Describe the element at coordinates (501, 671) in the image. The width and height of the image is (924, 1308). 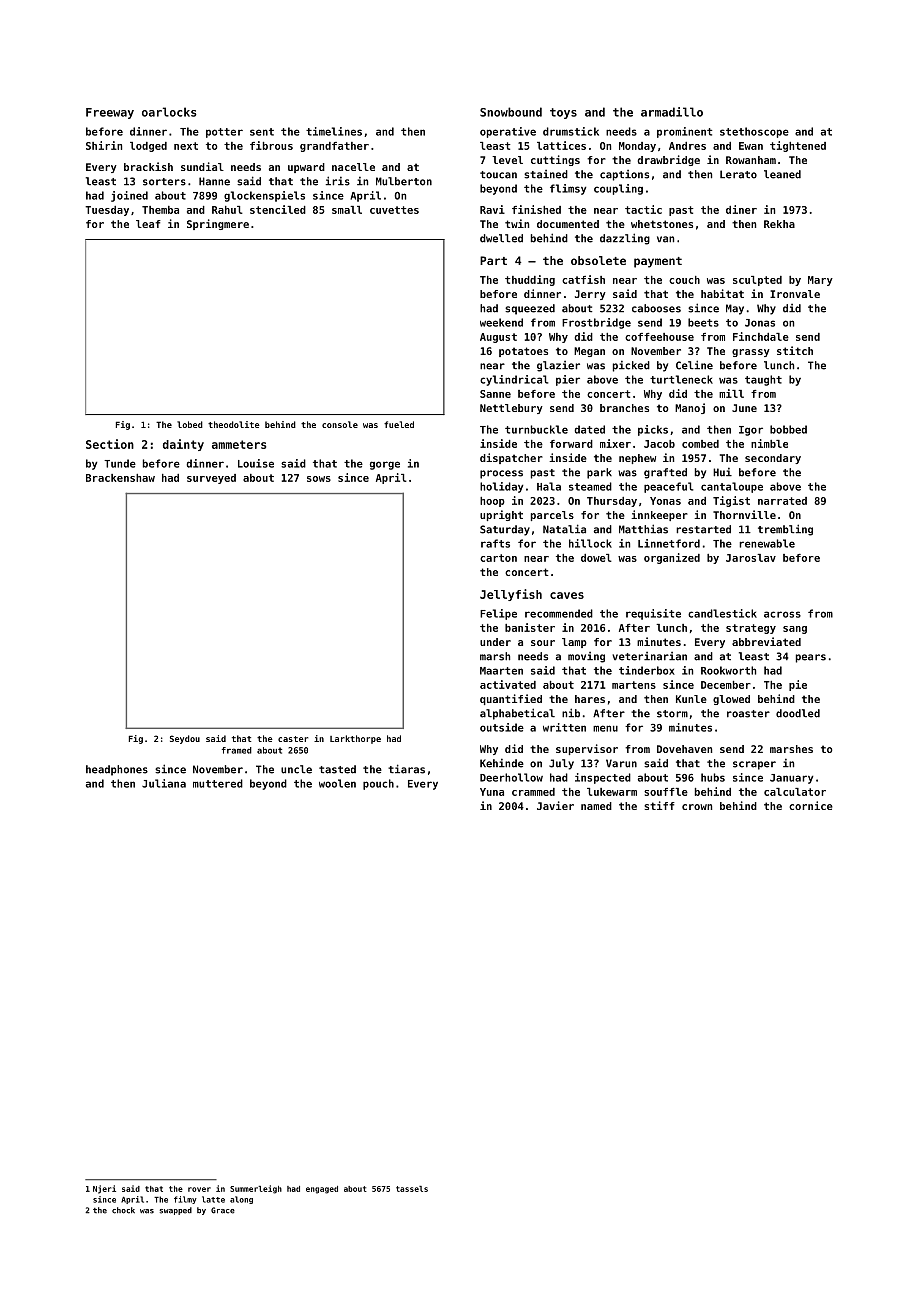
I see `Maarten` at that location.
